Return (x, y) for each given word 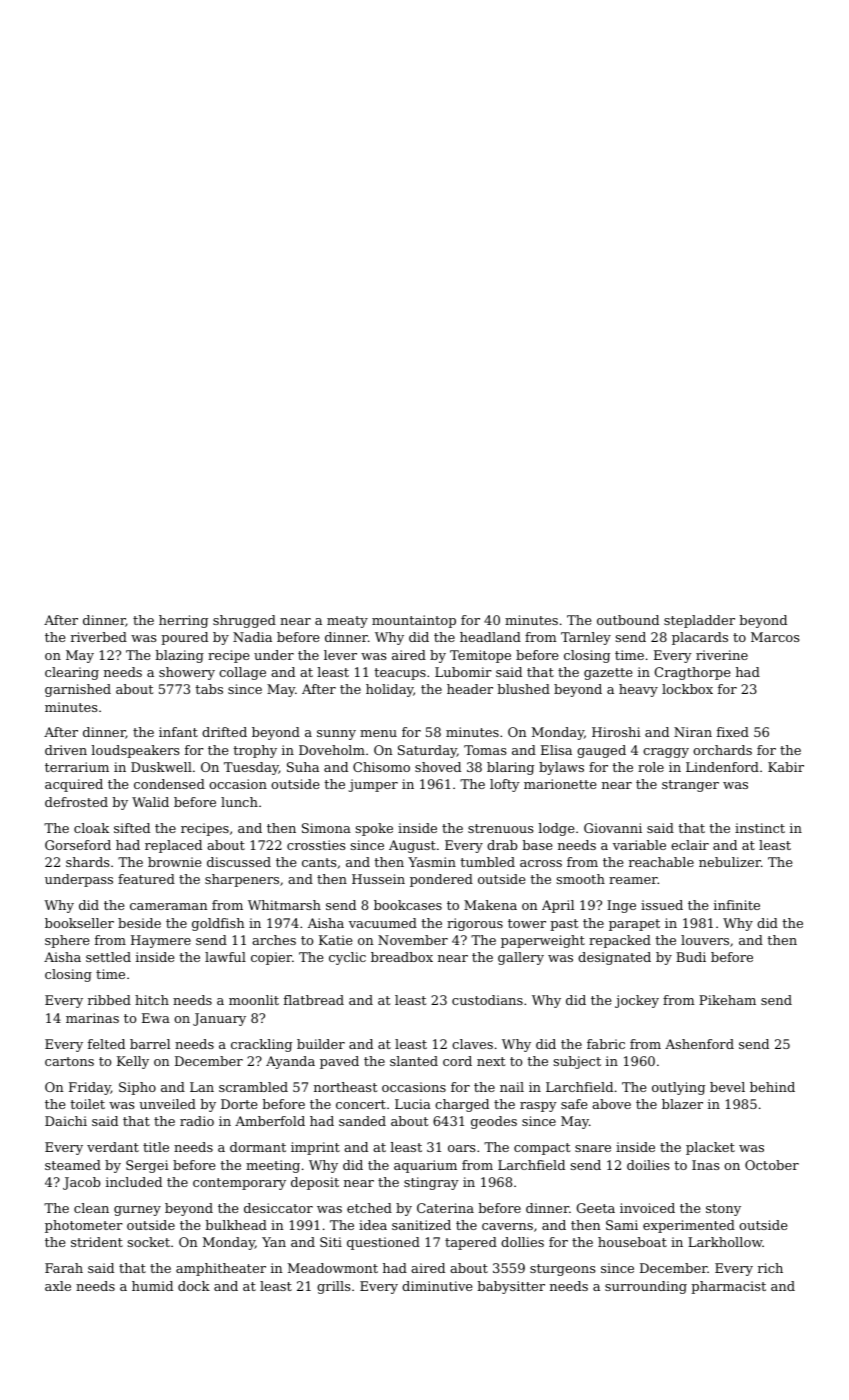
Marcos (775, 637)
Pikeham (727, 1000)
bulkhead (236, 1225)
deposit (315, 1183)
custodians (487, 1000)
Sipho (137, 1088)
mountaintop (414, 621)
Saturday (427, 751)
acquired (74, 785)
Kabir (786, 767)
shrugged (244, 621)
